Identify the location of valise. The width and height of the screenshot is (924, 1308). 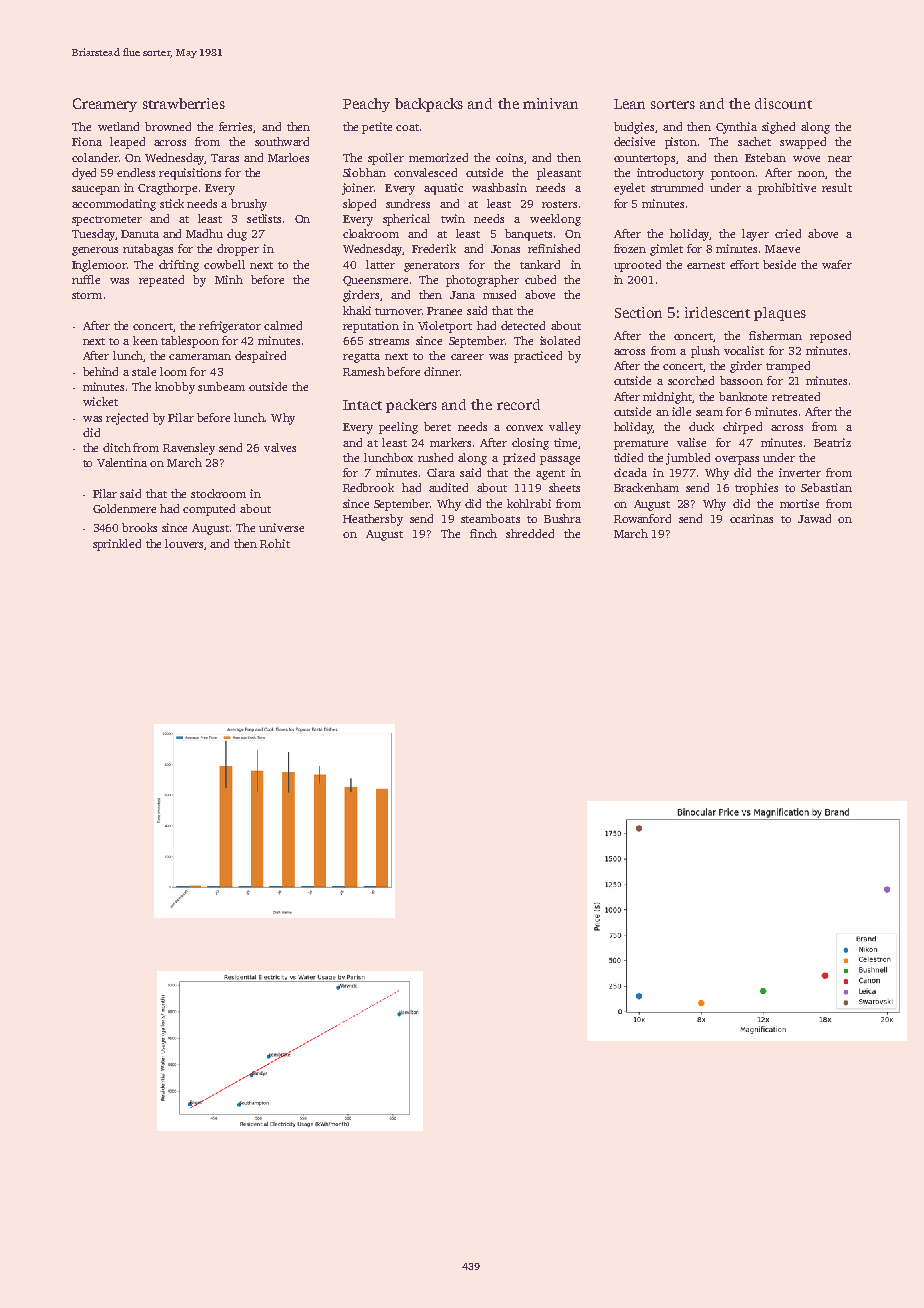
(691, 442).
